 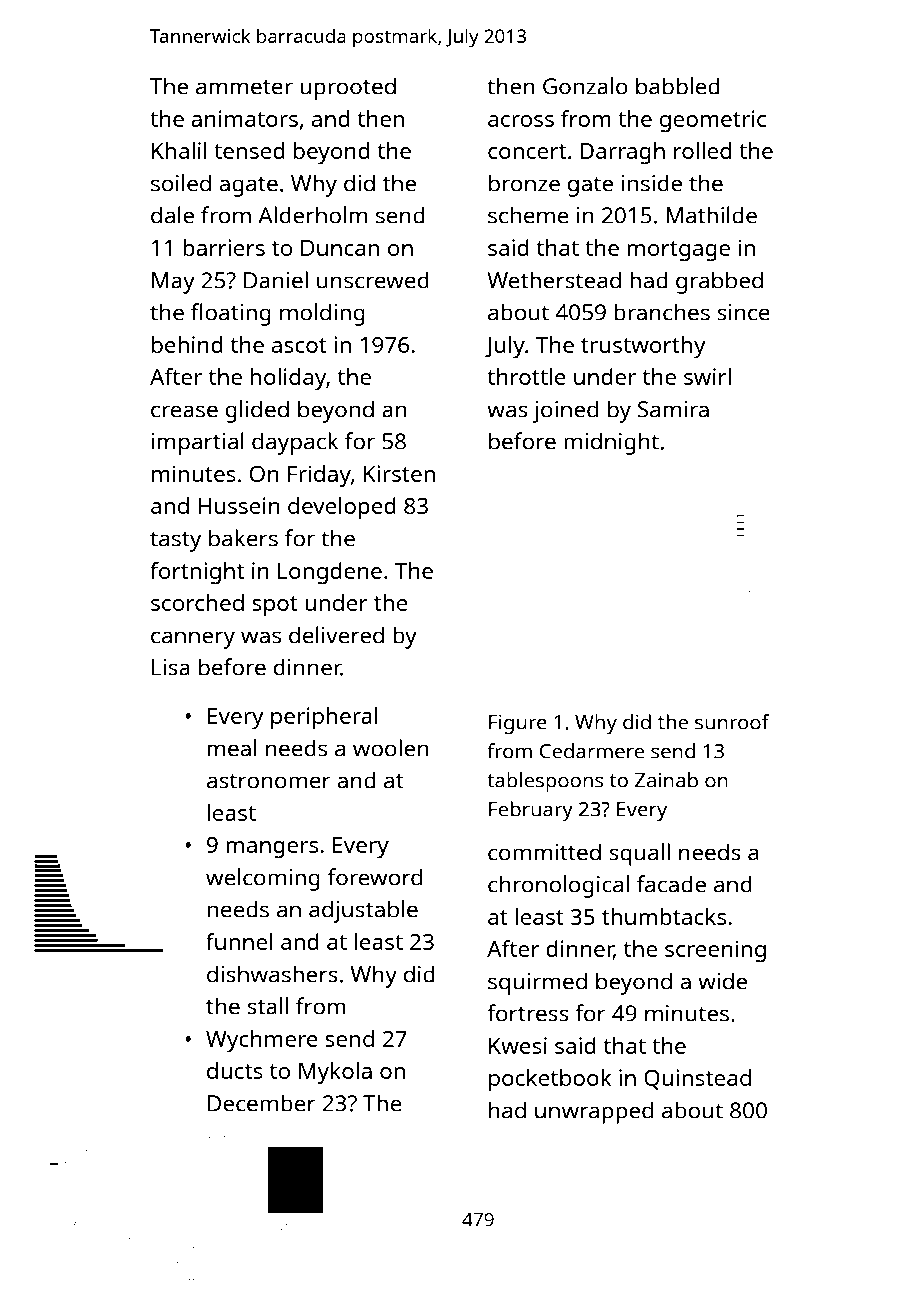 I want to click on Duncan, so click(x=340, y=248).
